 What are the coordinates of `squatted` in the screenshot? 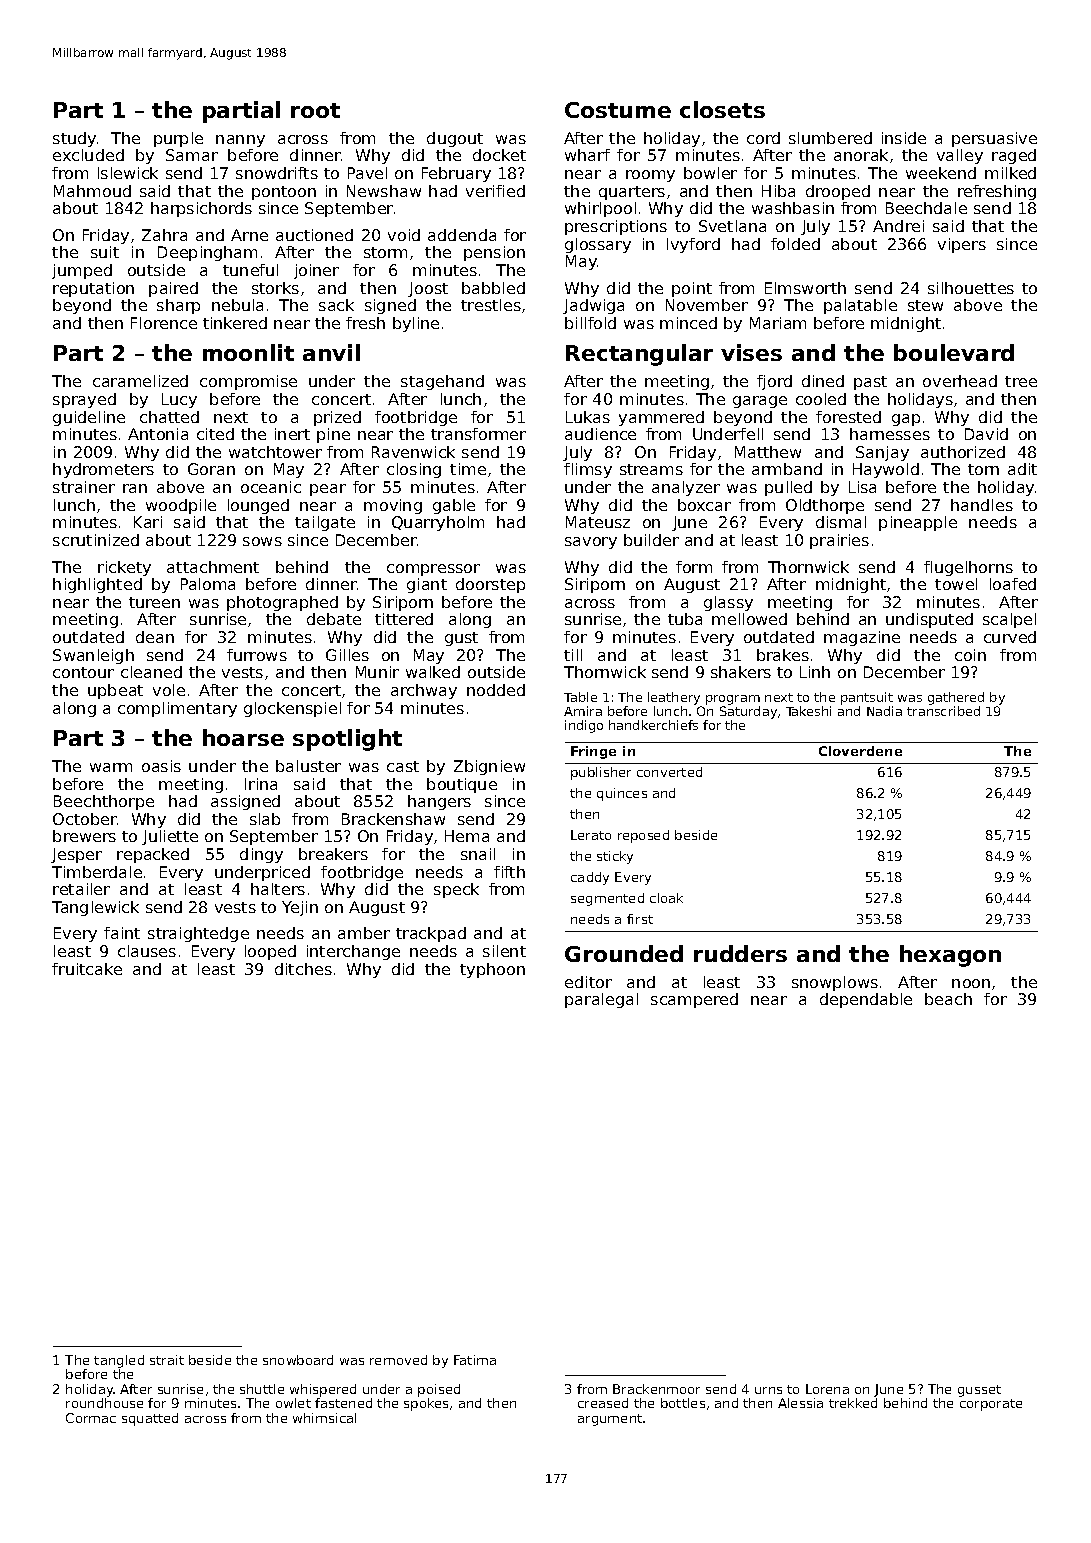 It's located at (150, 1419).
